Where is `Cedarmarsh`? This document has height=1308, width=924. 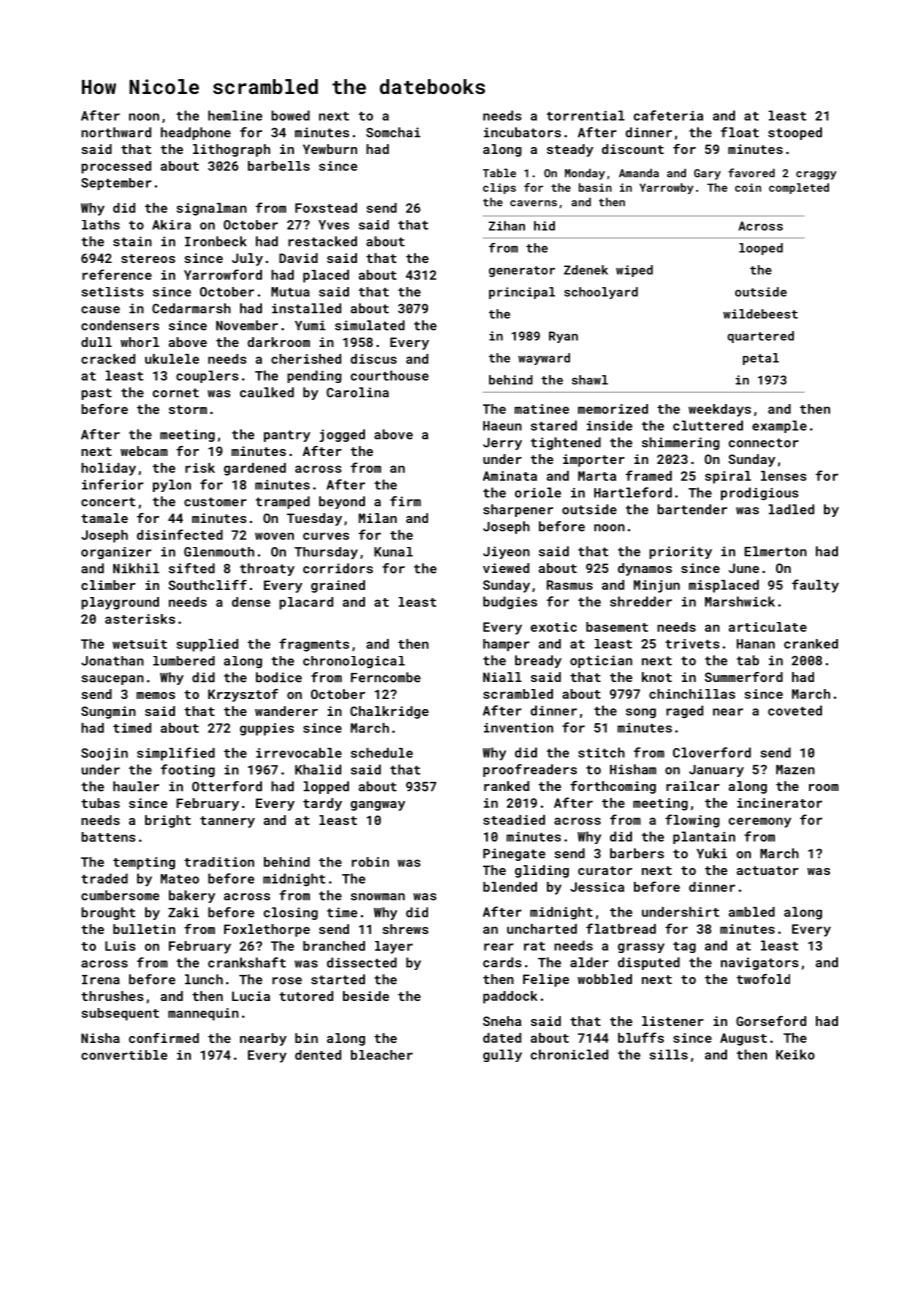 Cedarmarsh is located at coordinates (191, 308).
